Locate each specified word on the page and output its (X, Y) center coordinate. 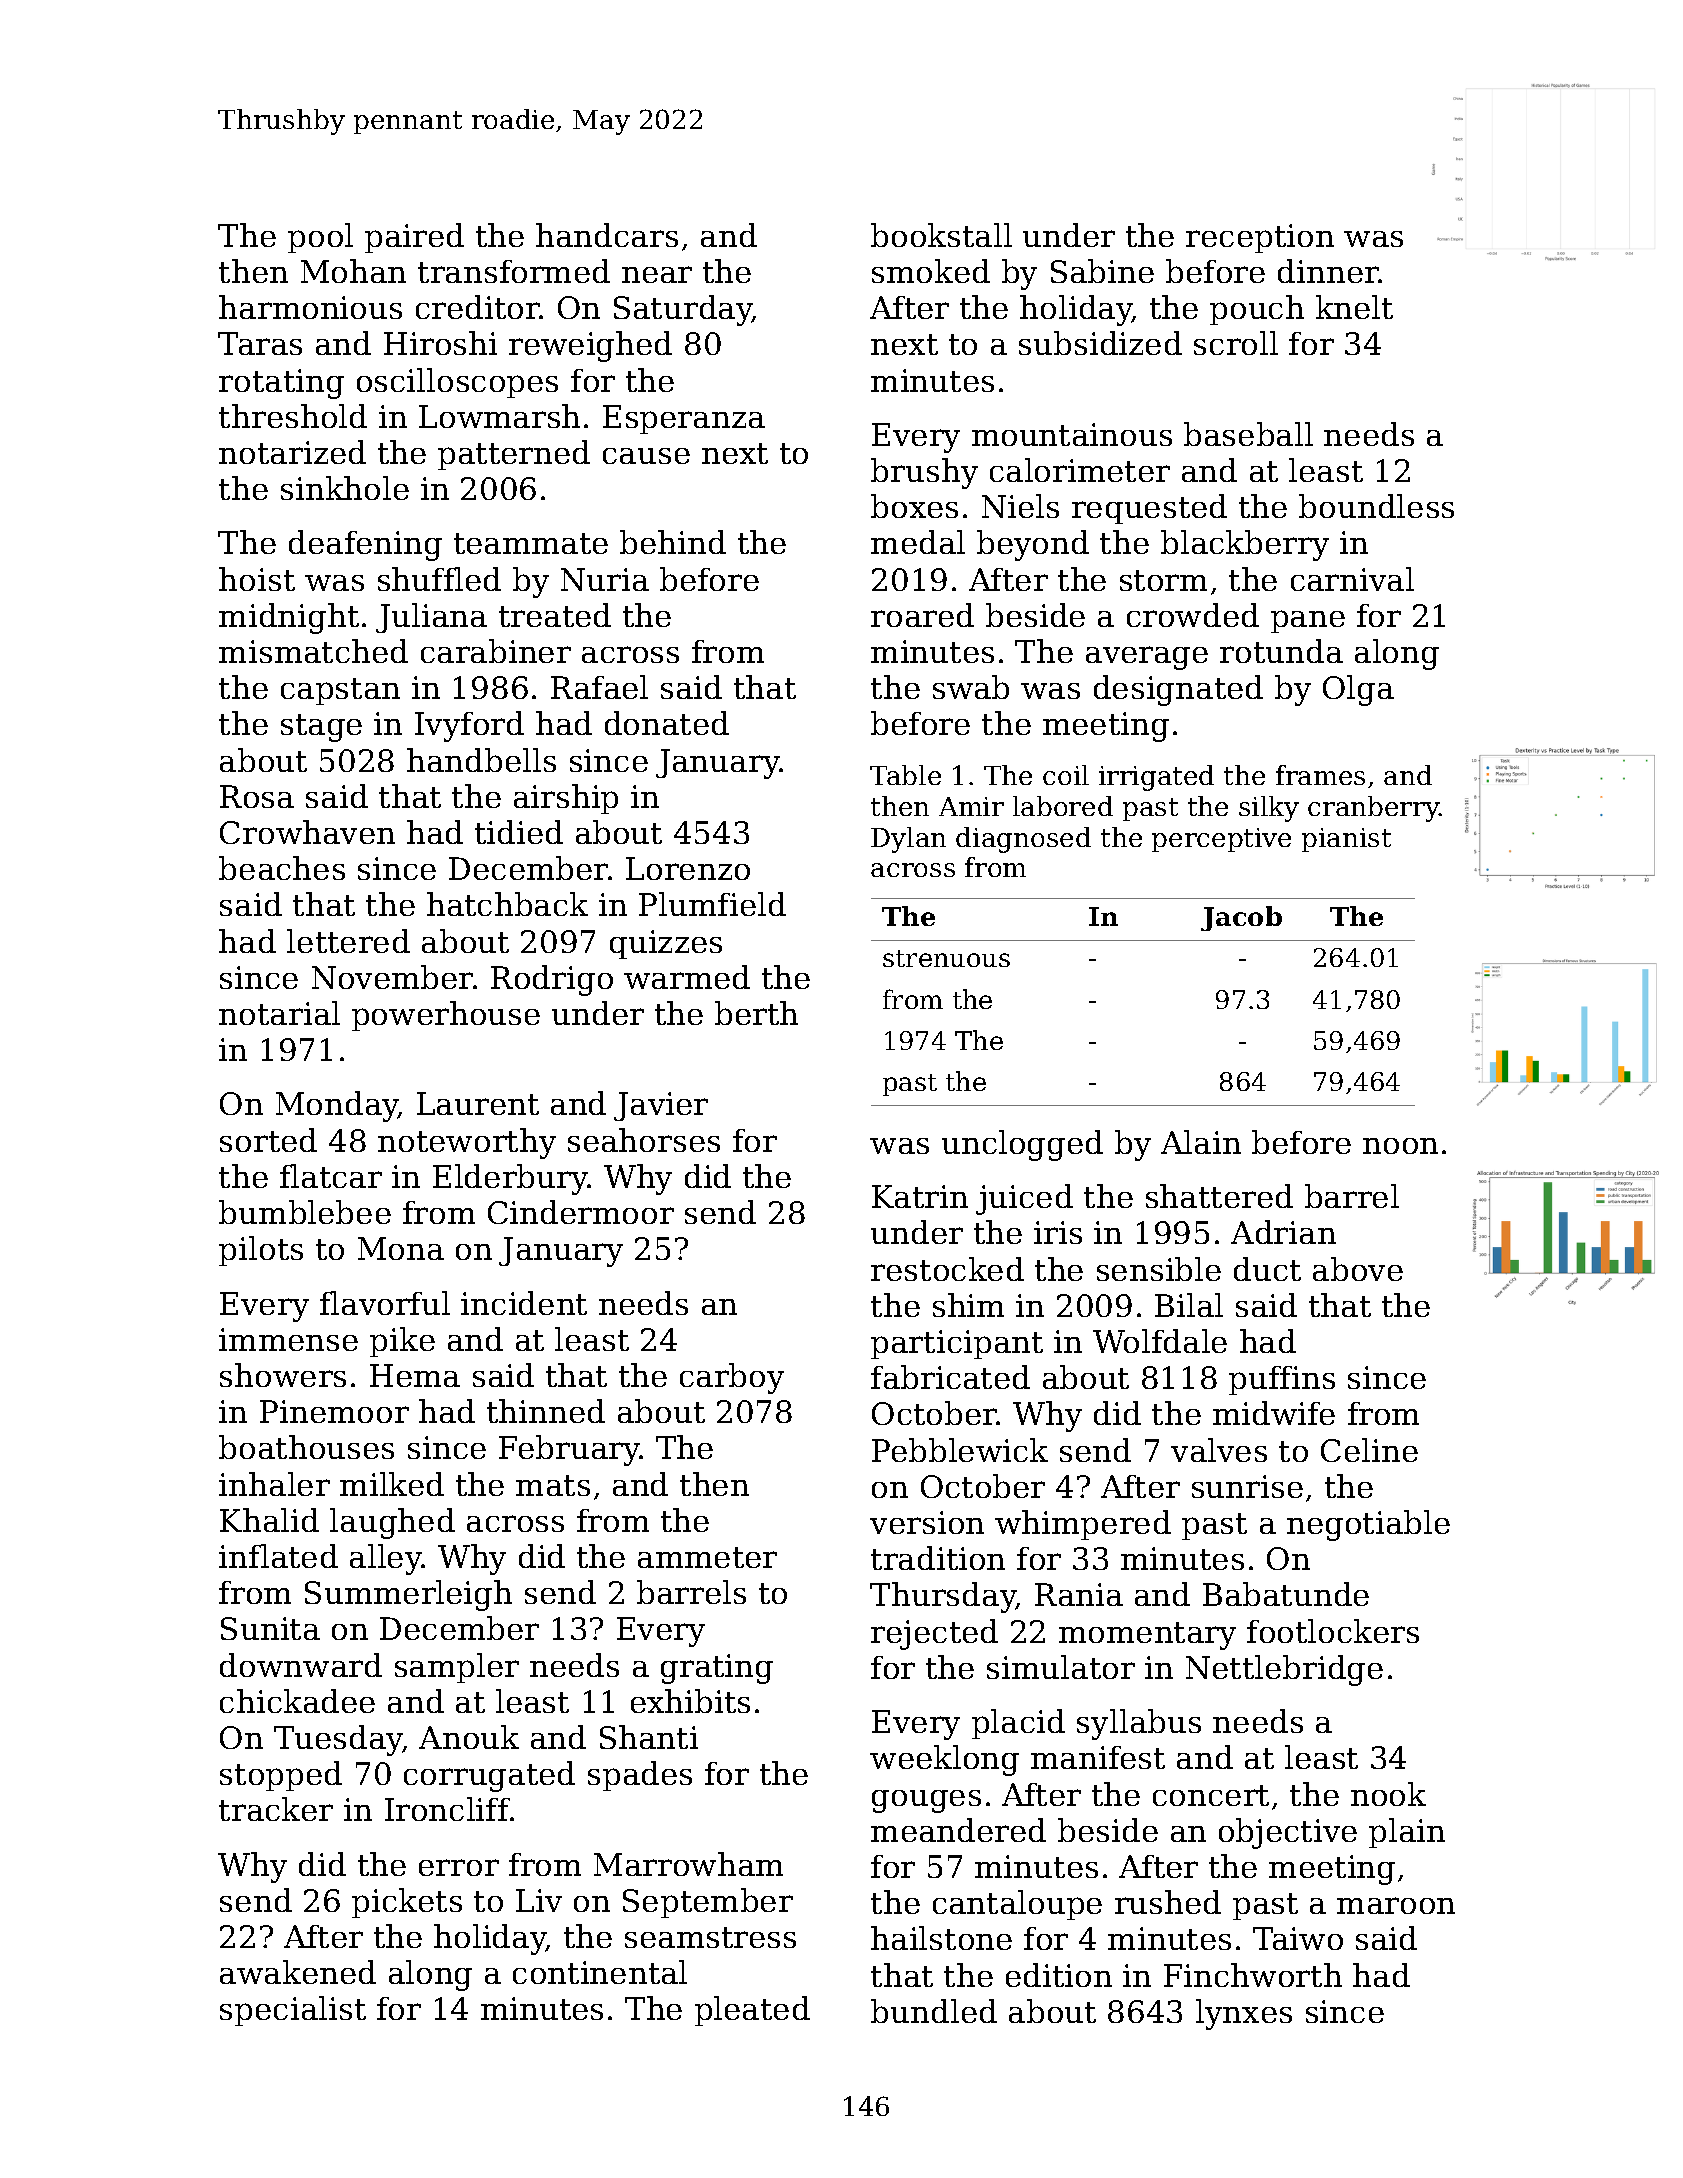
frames (1320, 775)
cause (646, 456)
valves (1219, 1450)
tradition (938, 1558)
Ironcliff (447, 1809)
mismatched (313, 651)
